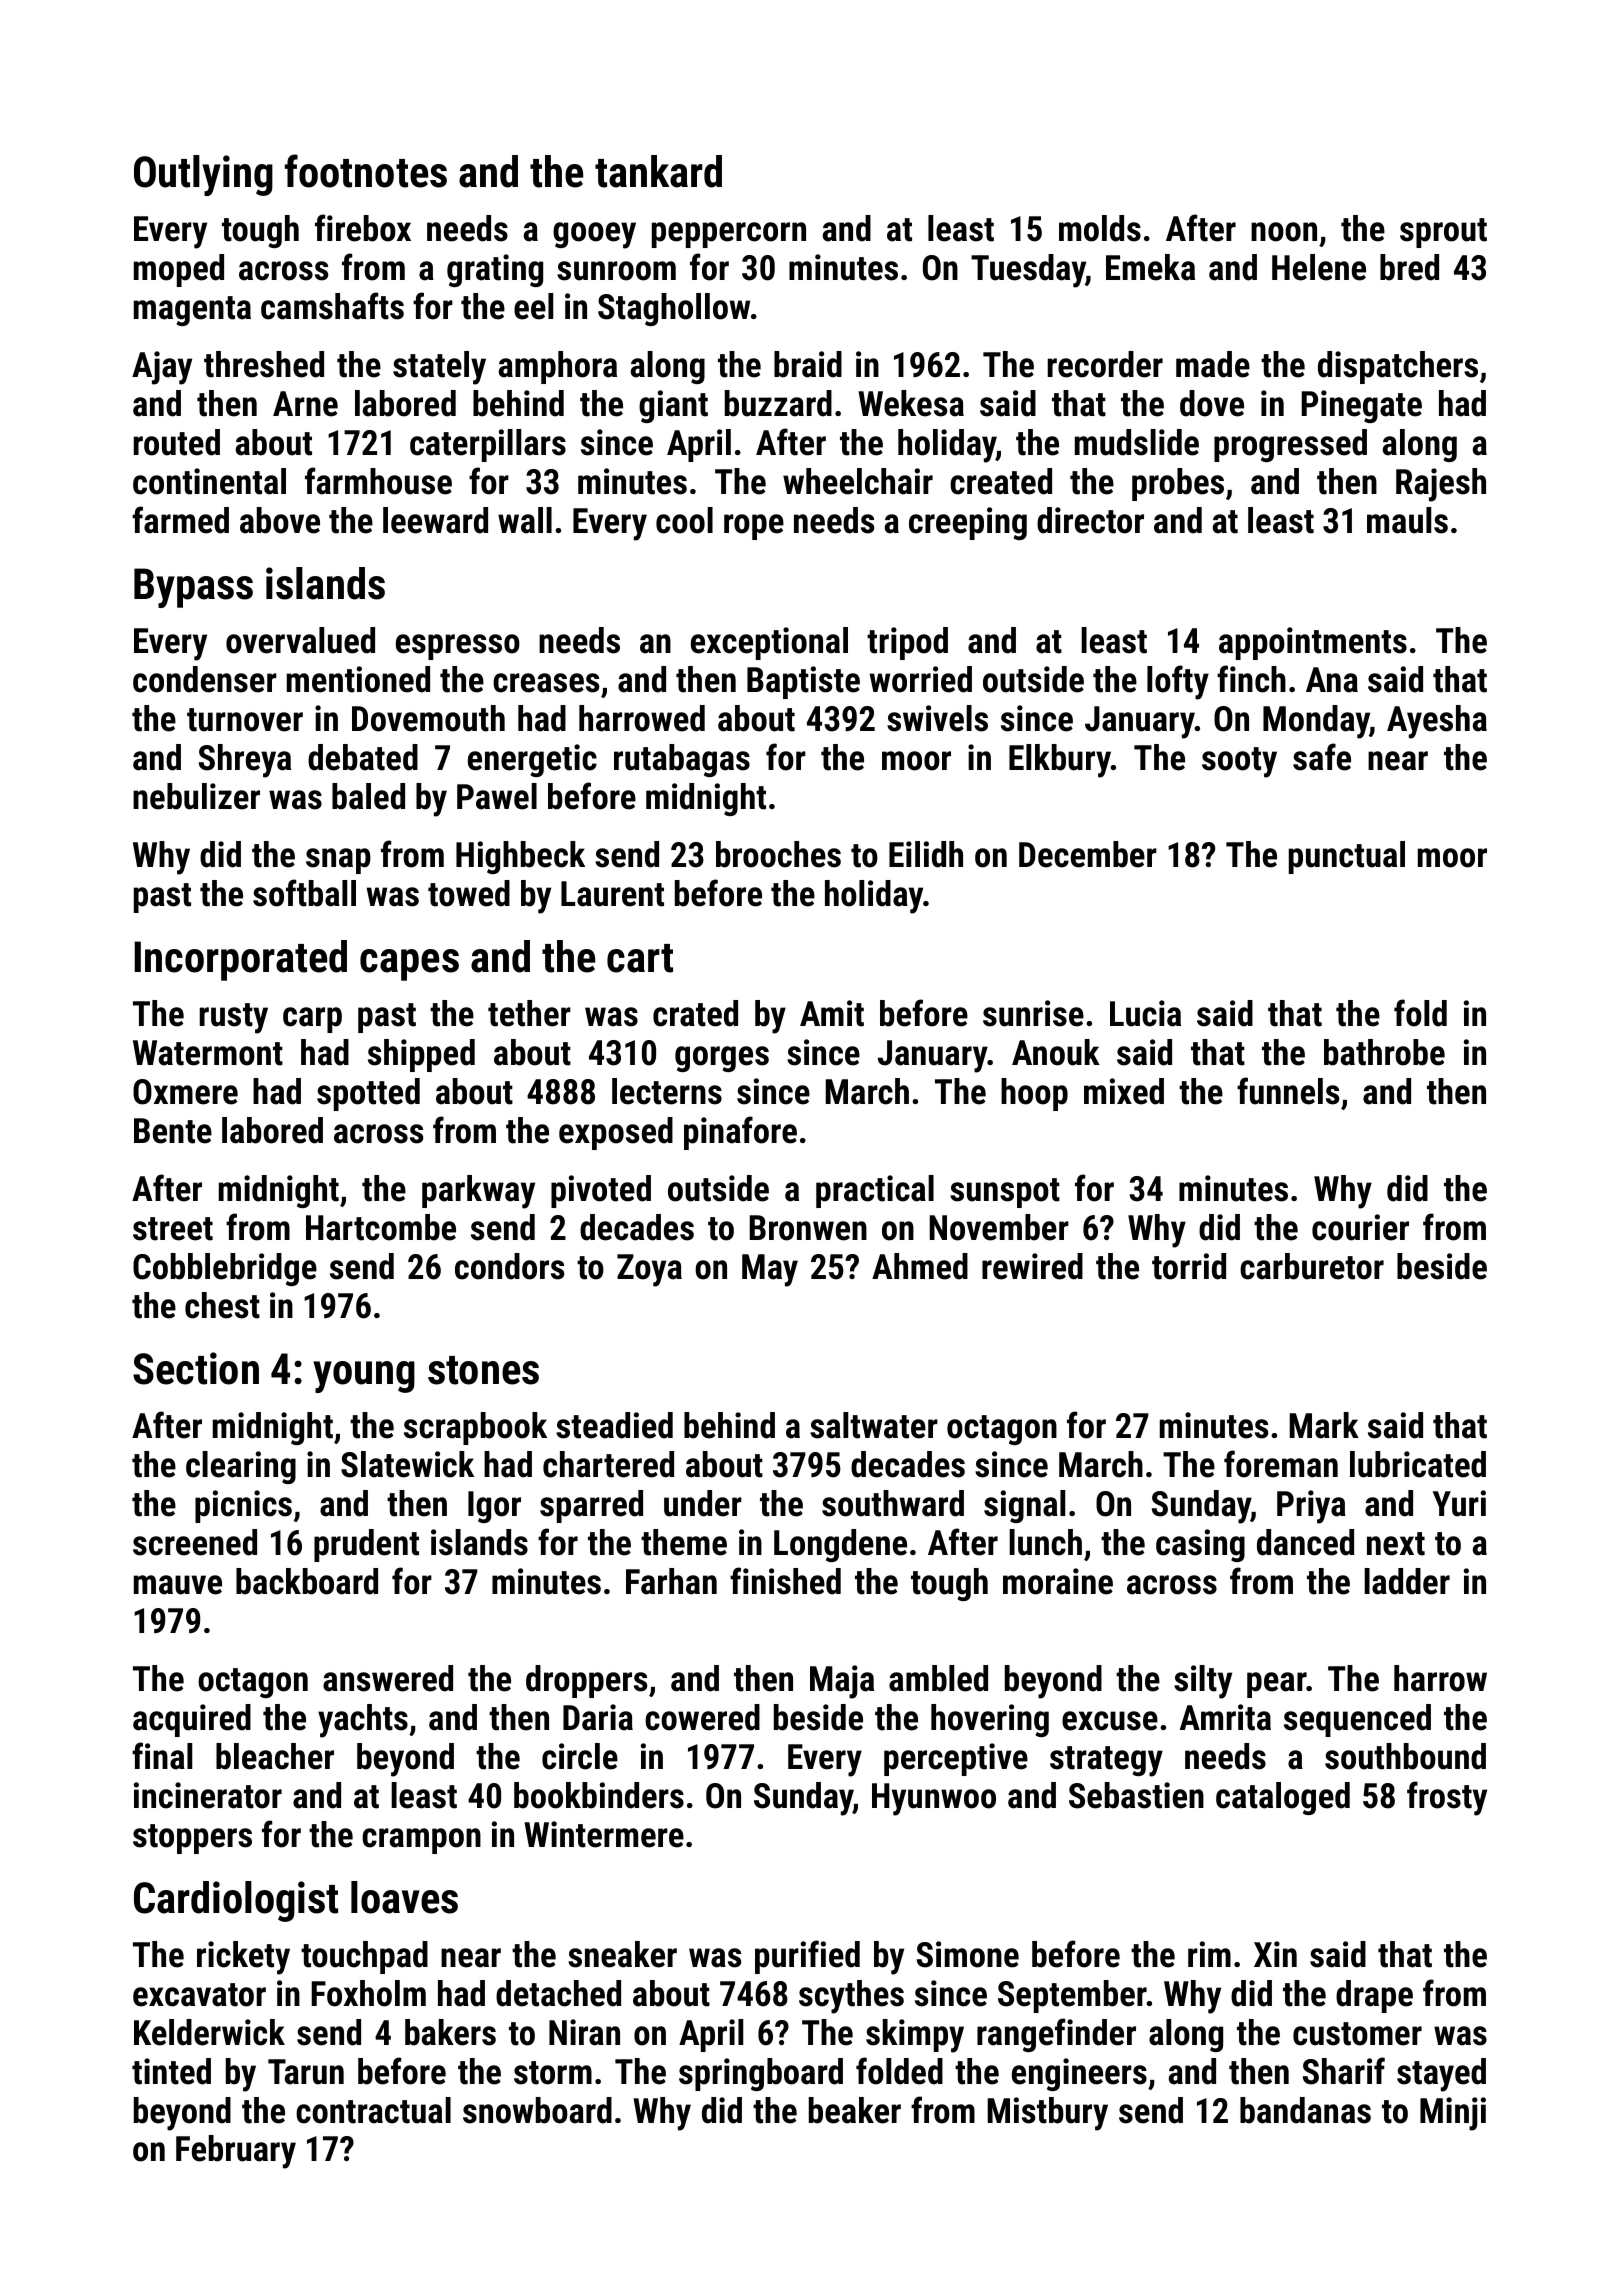 Image resolution: width=1620 pixels, height=2292 pixels. What do you see at coordinates (907, 643) in the screenshot?
I see `tripod` at bounding box center [907, 643].
